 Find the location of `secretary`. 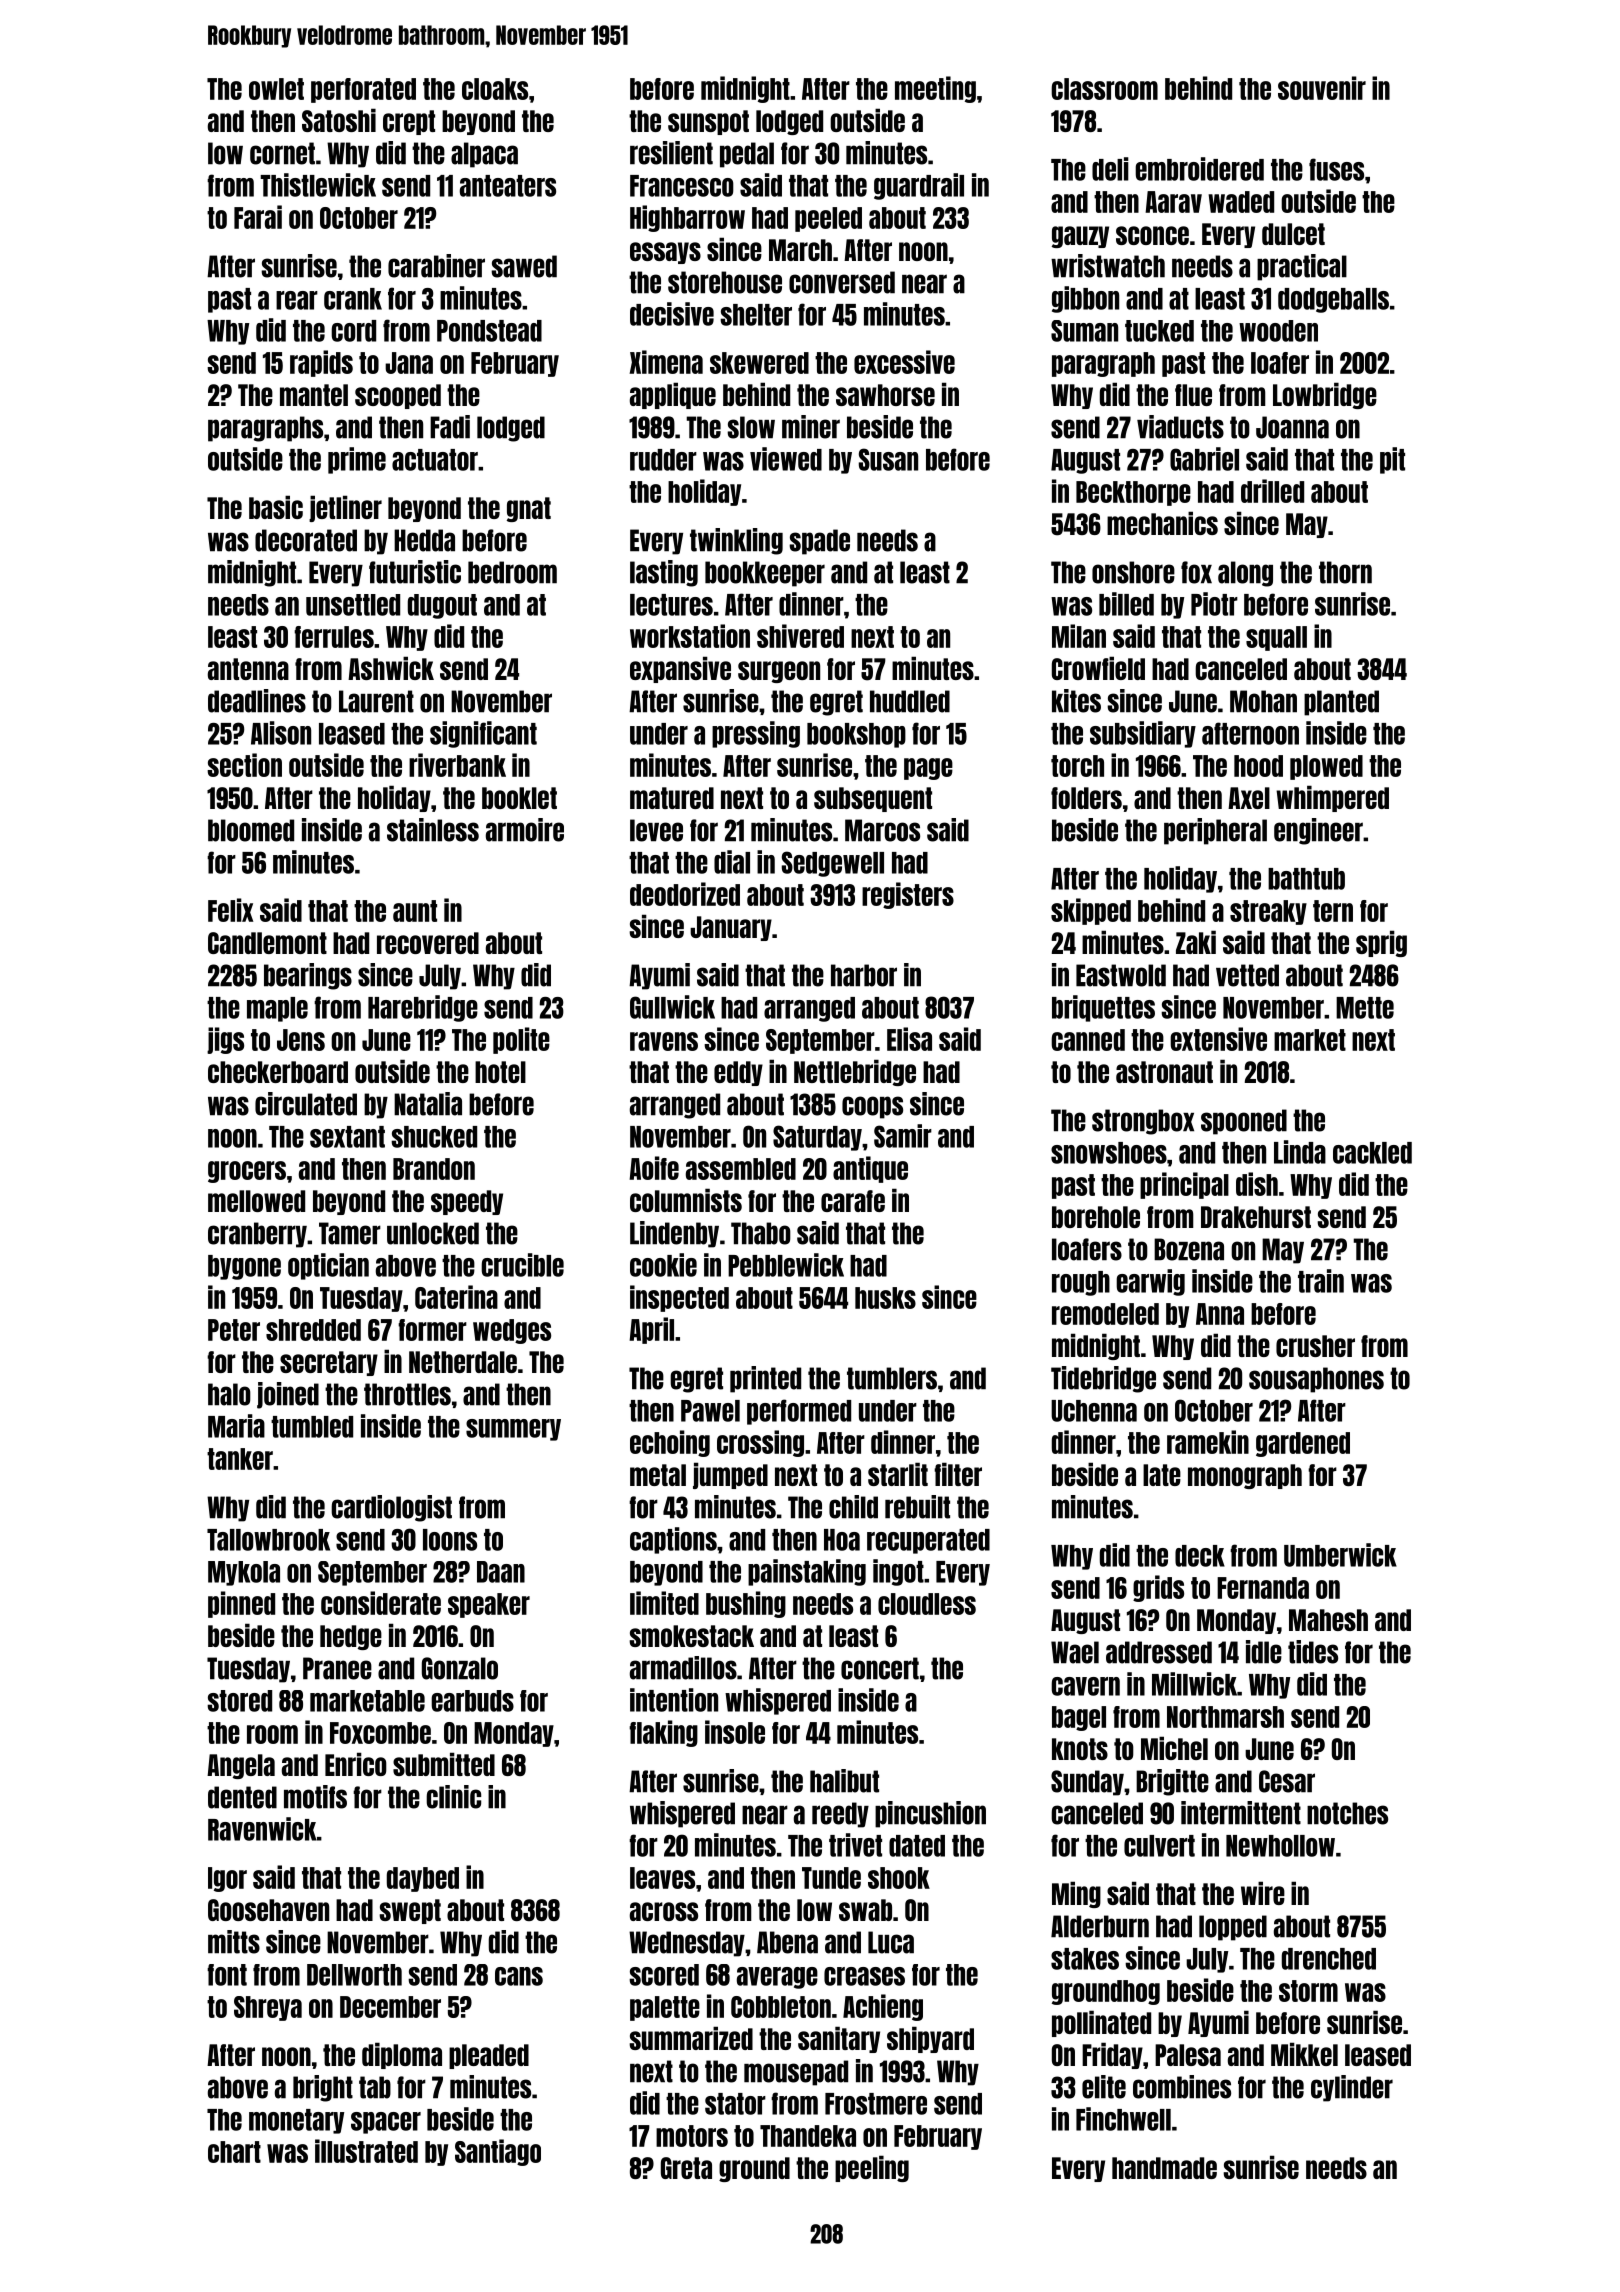

secretary is located at coordinates (329, 1363).
